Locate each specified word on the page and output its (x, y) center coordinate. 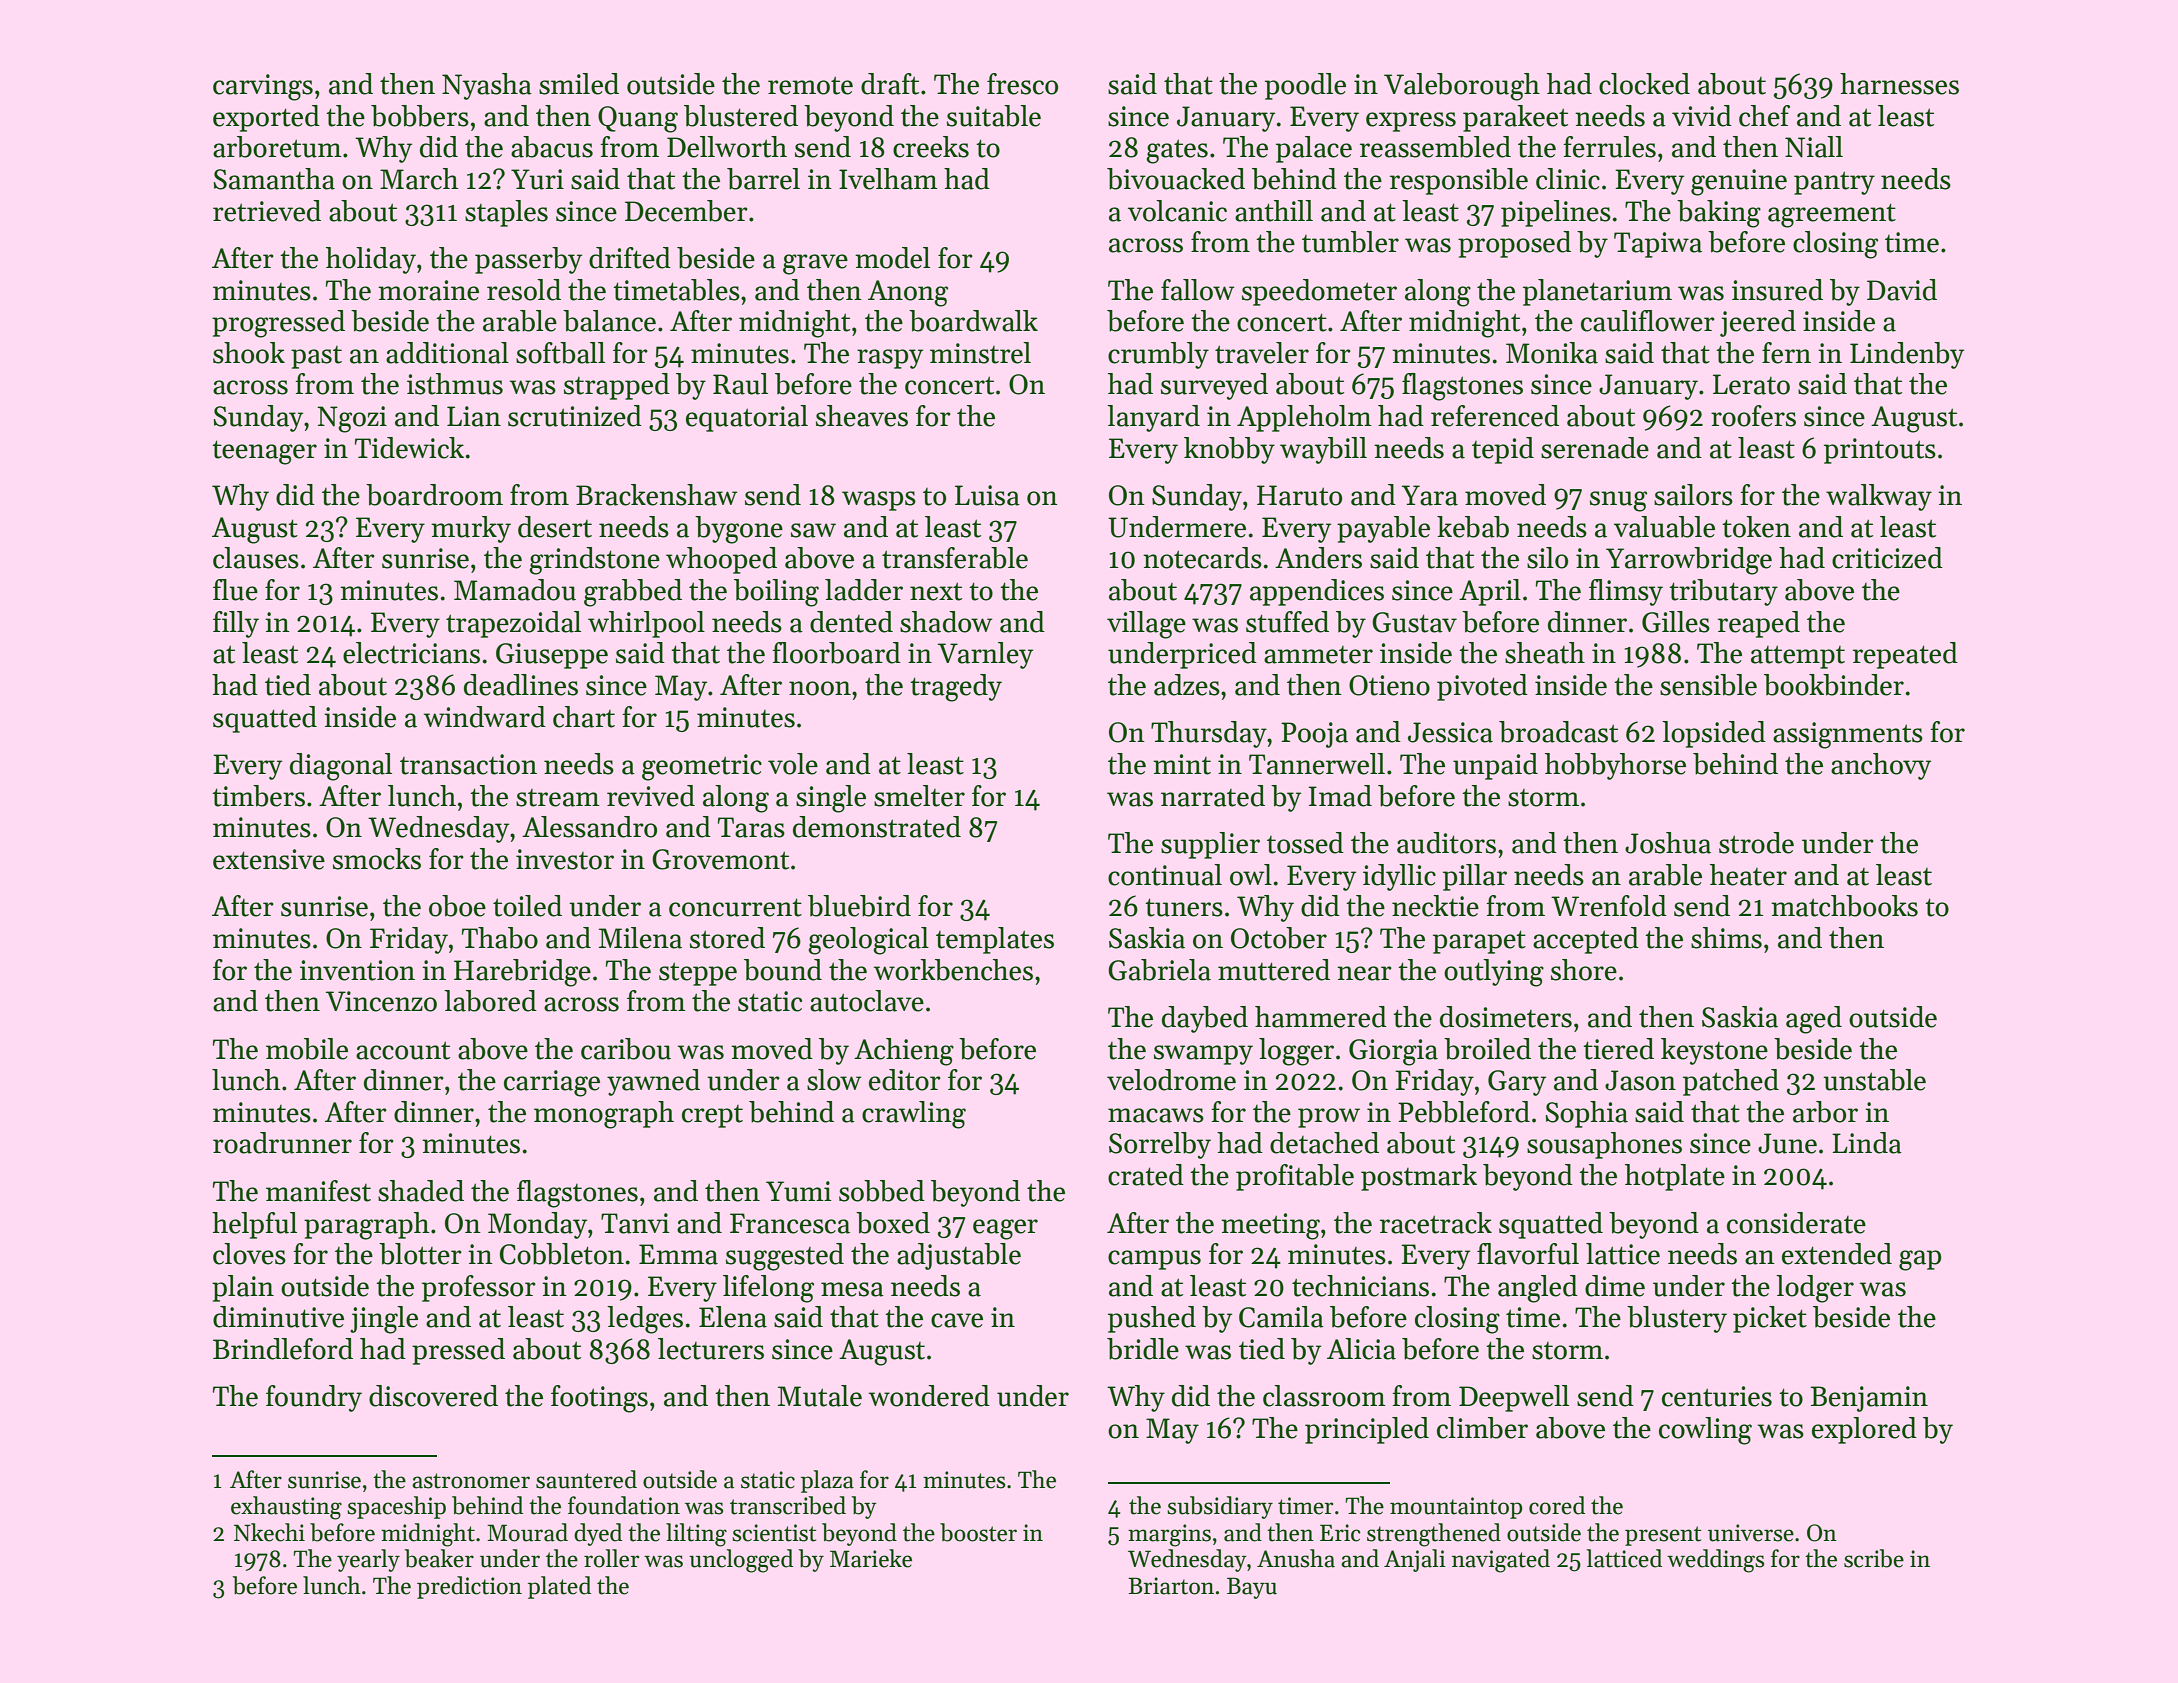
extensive (269, 859)
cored (1557, 1505)
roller (611, 1558)
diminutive (278, 1317)
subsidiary (1220, 1507)
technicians (1360, 1286)
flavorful (1528, 1254)
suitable (994, 116)
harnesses (1899, 84)
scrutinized (575, 416)
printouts (1880, 451)
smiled (579, 84)
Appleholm (1304, 418)
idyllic (1399, 877)
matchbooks (1844, 906)
